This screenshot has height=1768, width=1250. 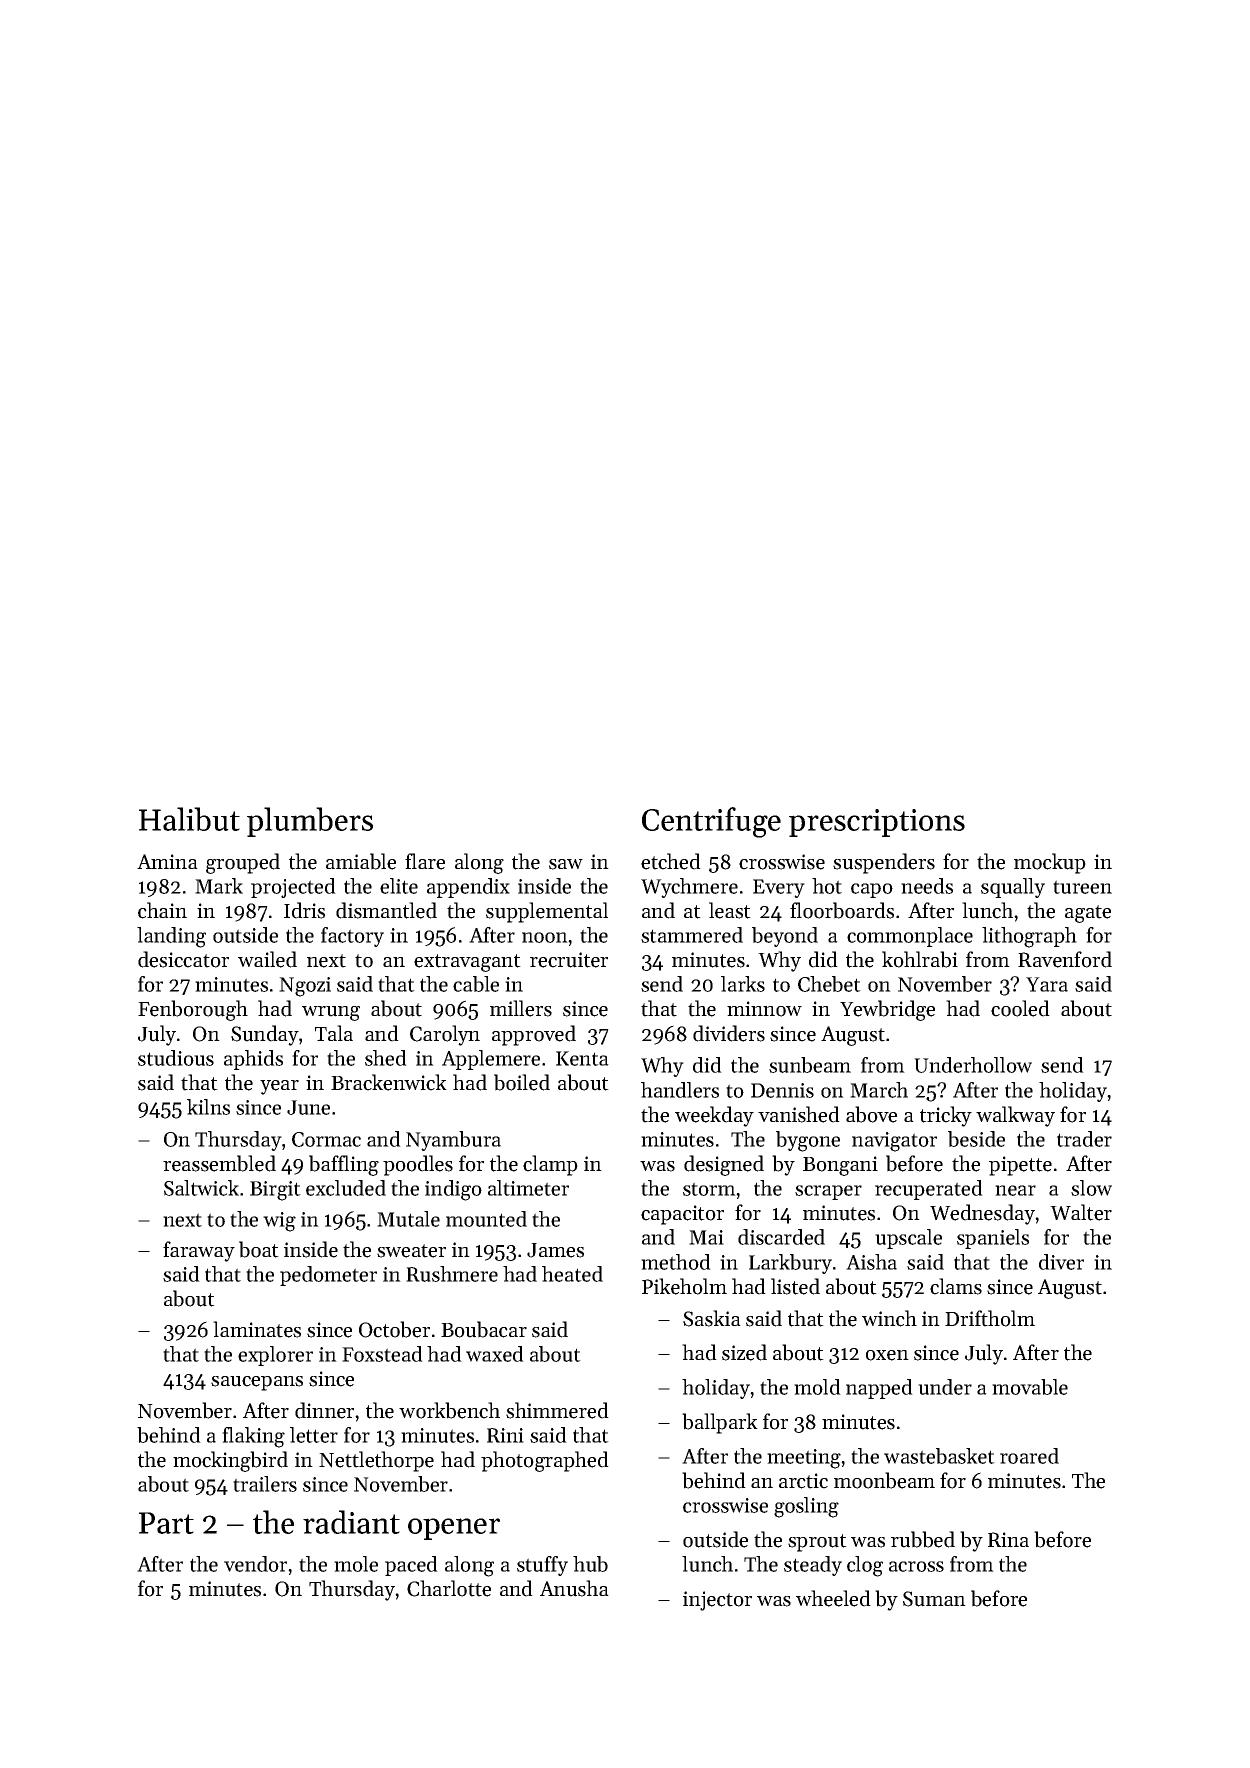 I want to click on injector, so click(x=717, y=1601).
